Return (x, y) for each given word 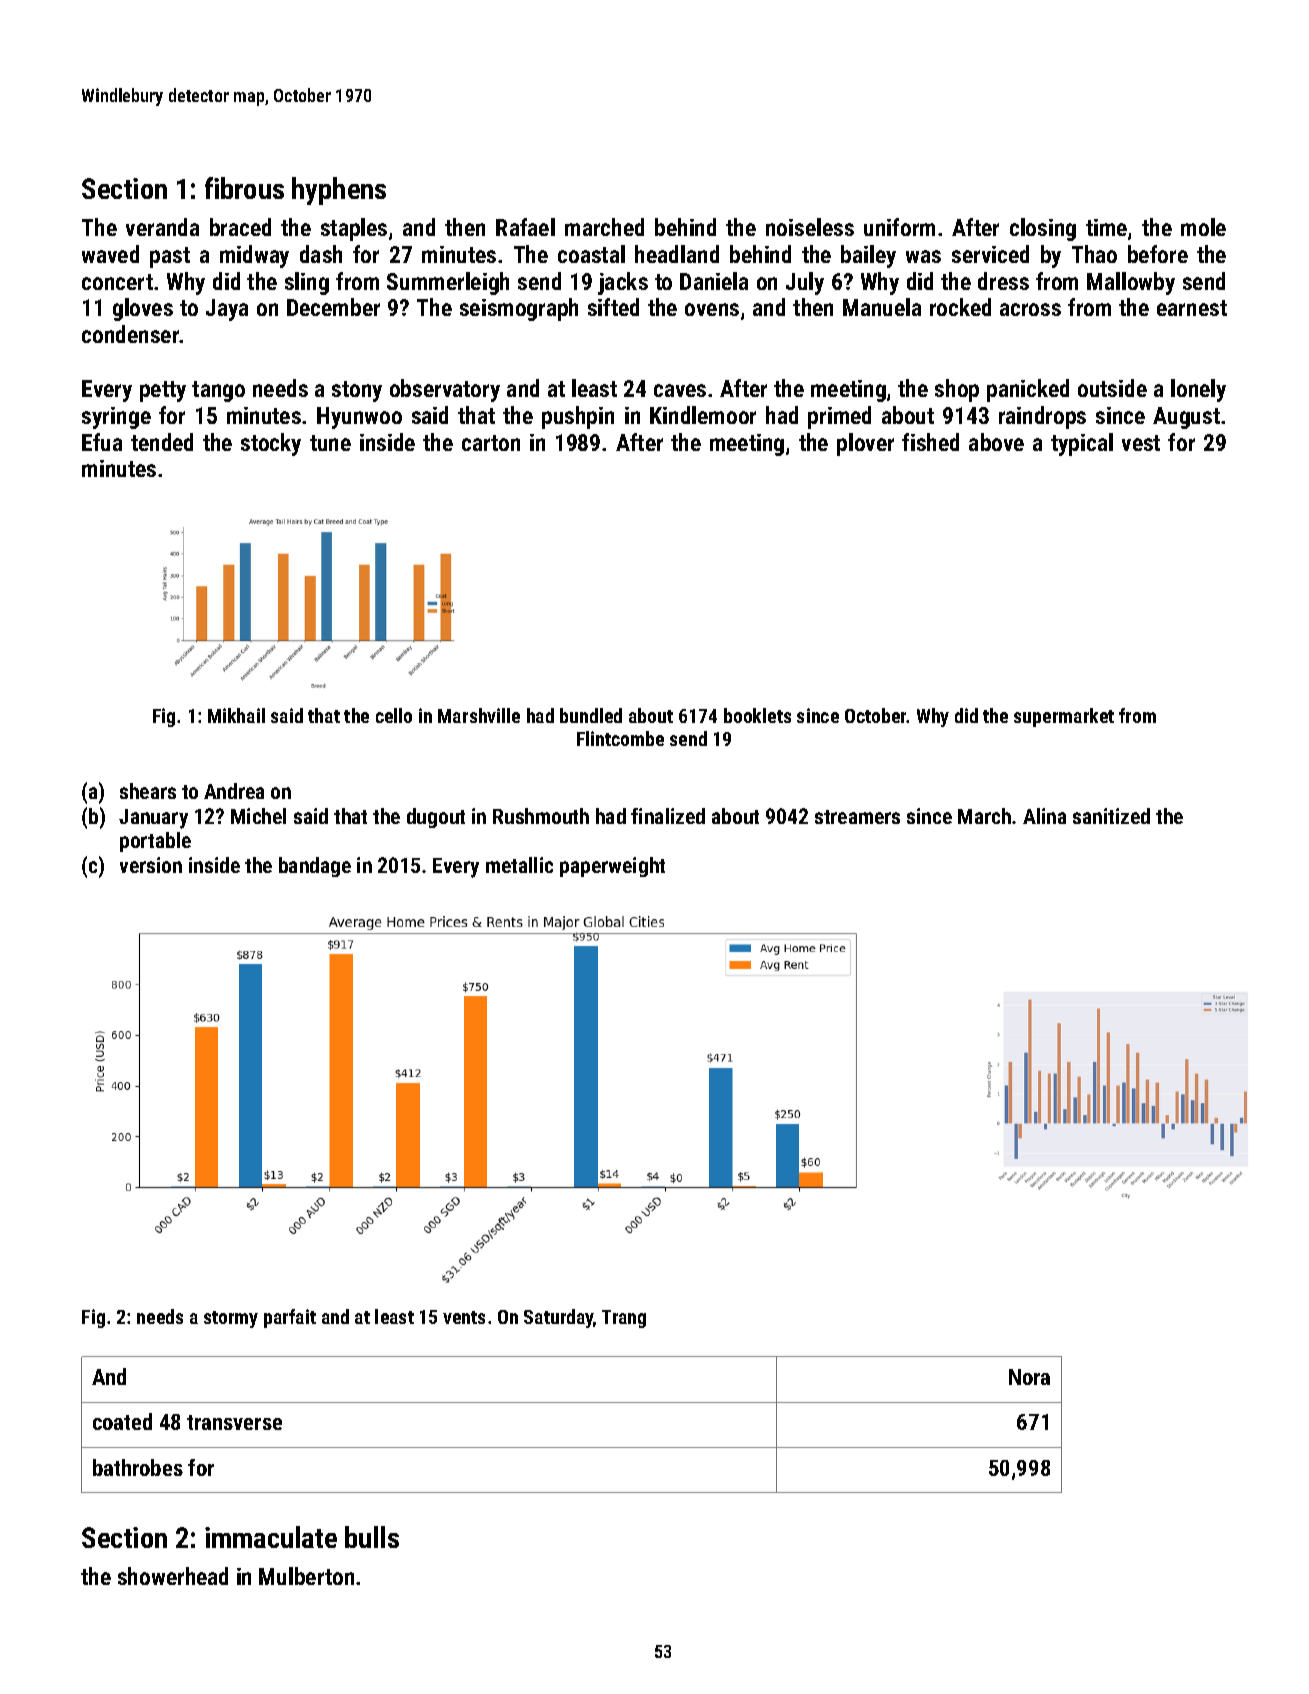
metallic (519, 865)
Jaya (227, 310)
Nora (1029, 1377)
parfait (290, 1318)
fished (930, 442)
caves (680, 390)
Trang (624, 1319)
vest (1141, 443)
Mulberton (306, 1576)
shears (148, 791)
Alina (1044, 816)
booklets (757, 715)
